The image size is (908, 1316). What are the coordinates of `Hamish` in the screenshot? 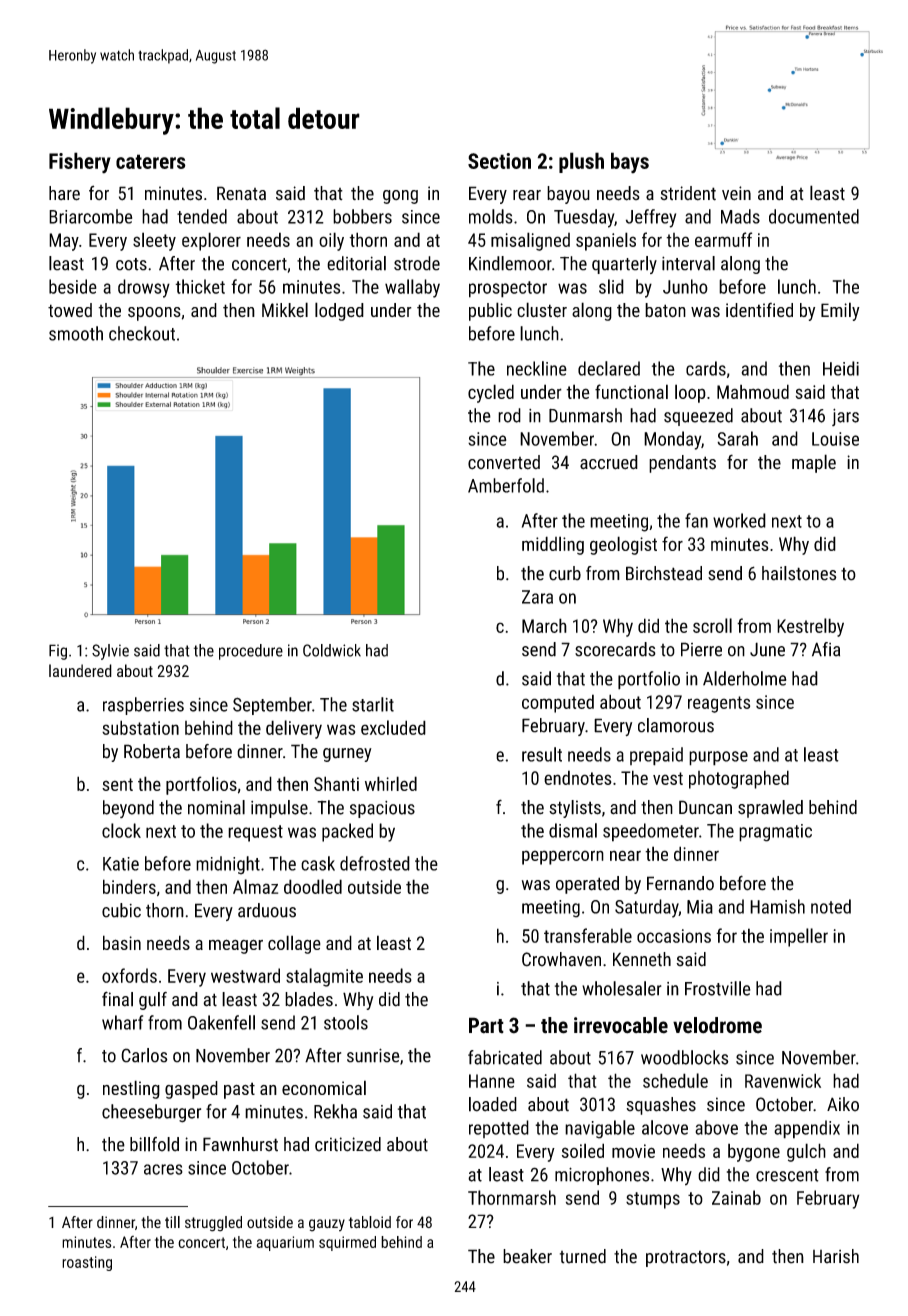 It's located at (777, 906).
